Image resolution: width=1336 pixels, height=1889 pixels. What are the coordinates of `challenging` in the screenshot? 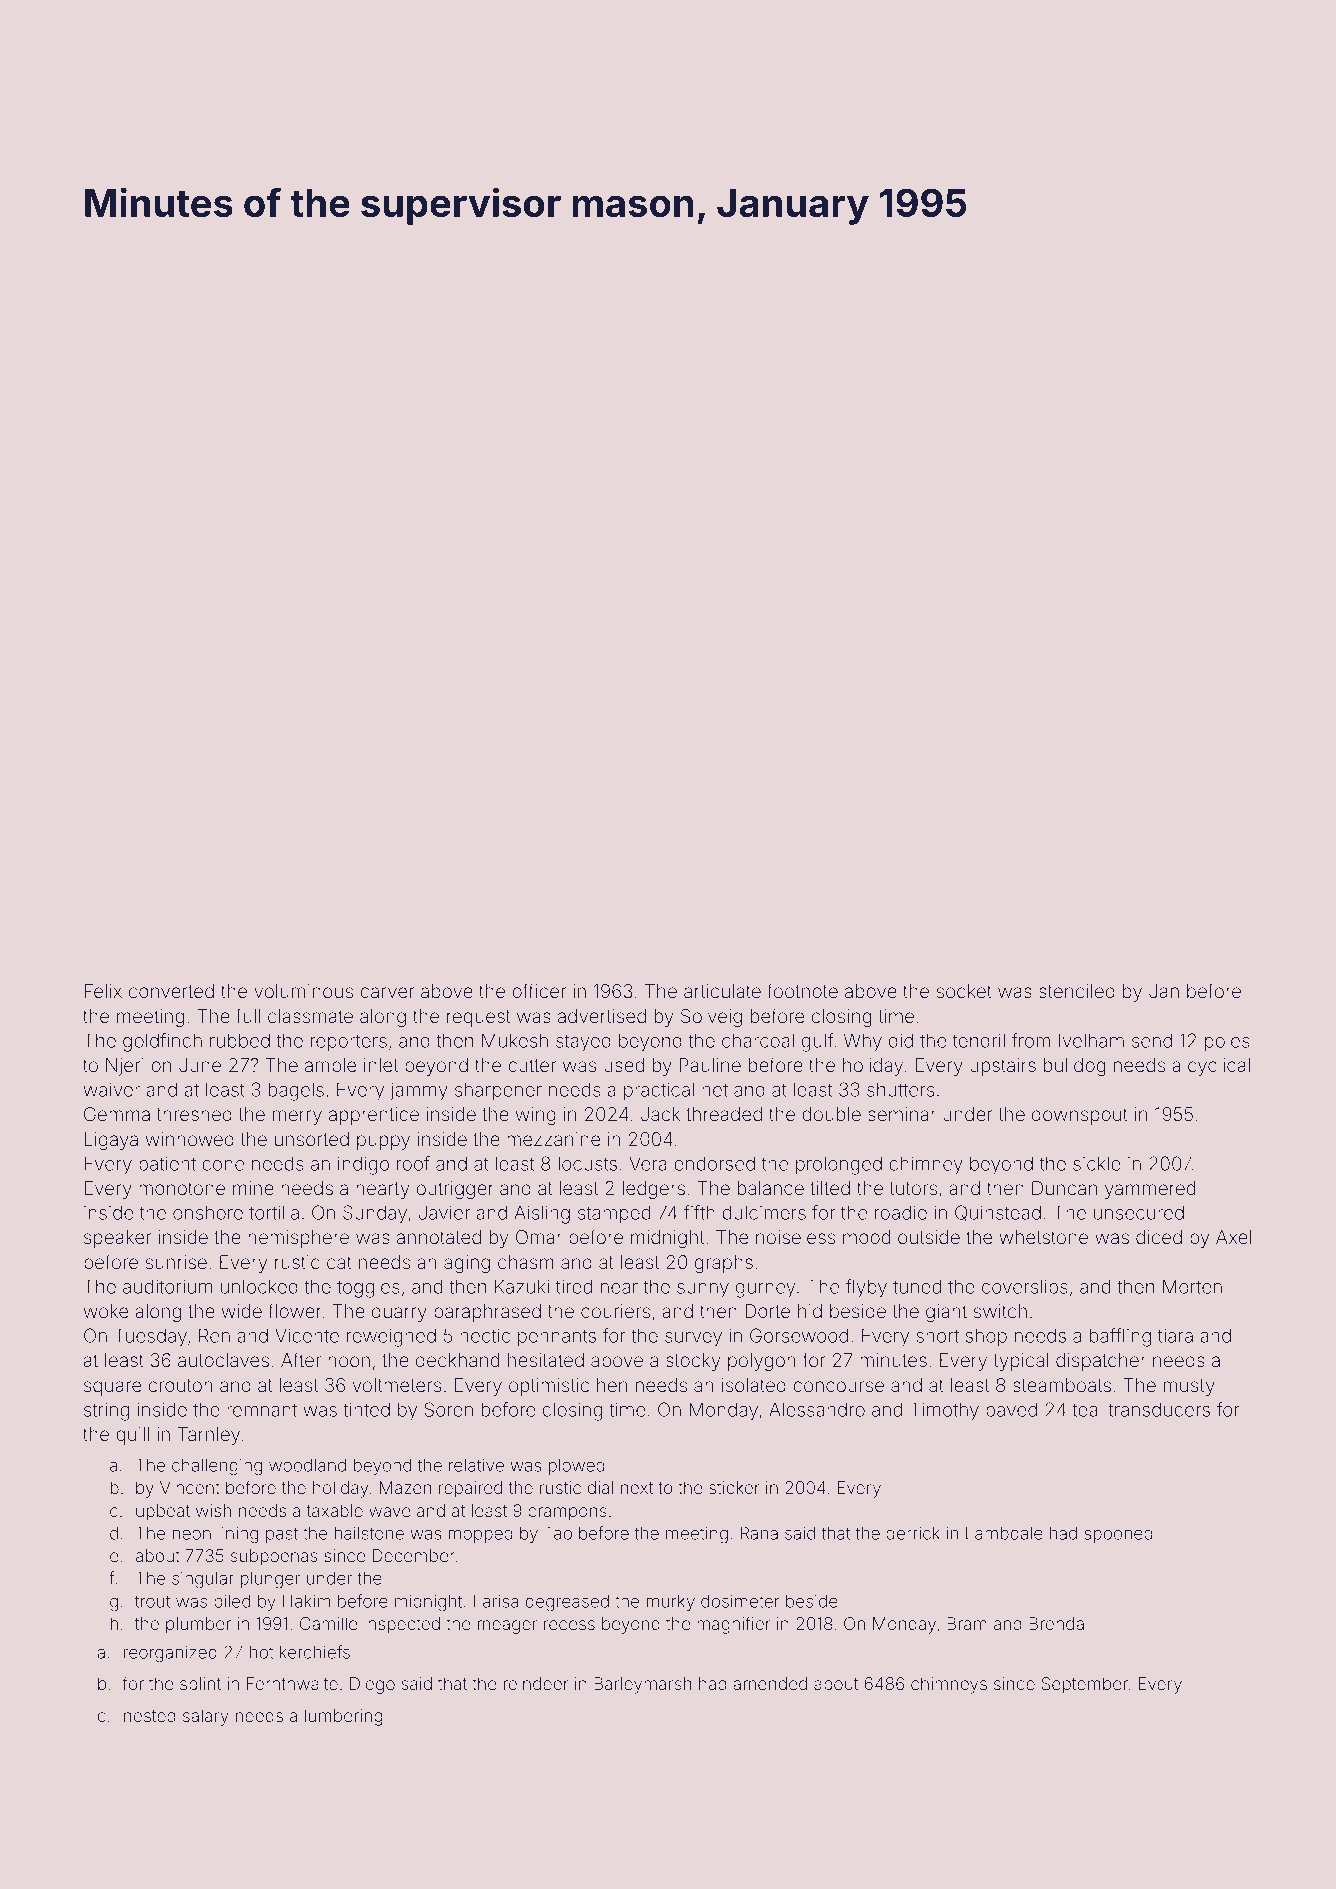 It's located at (217, 1467).
